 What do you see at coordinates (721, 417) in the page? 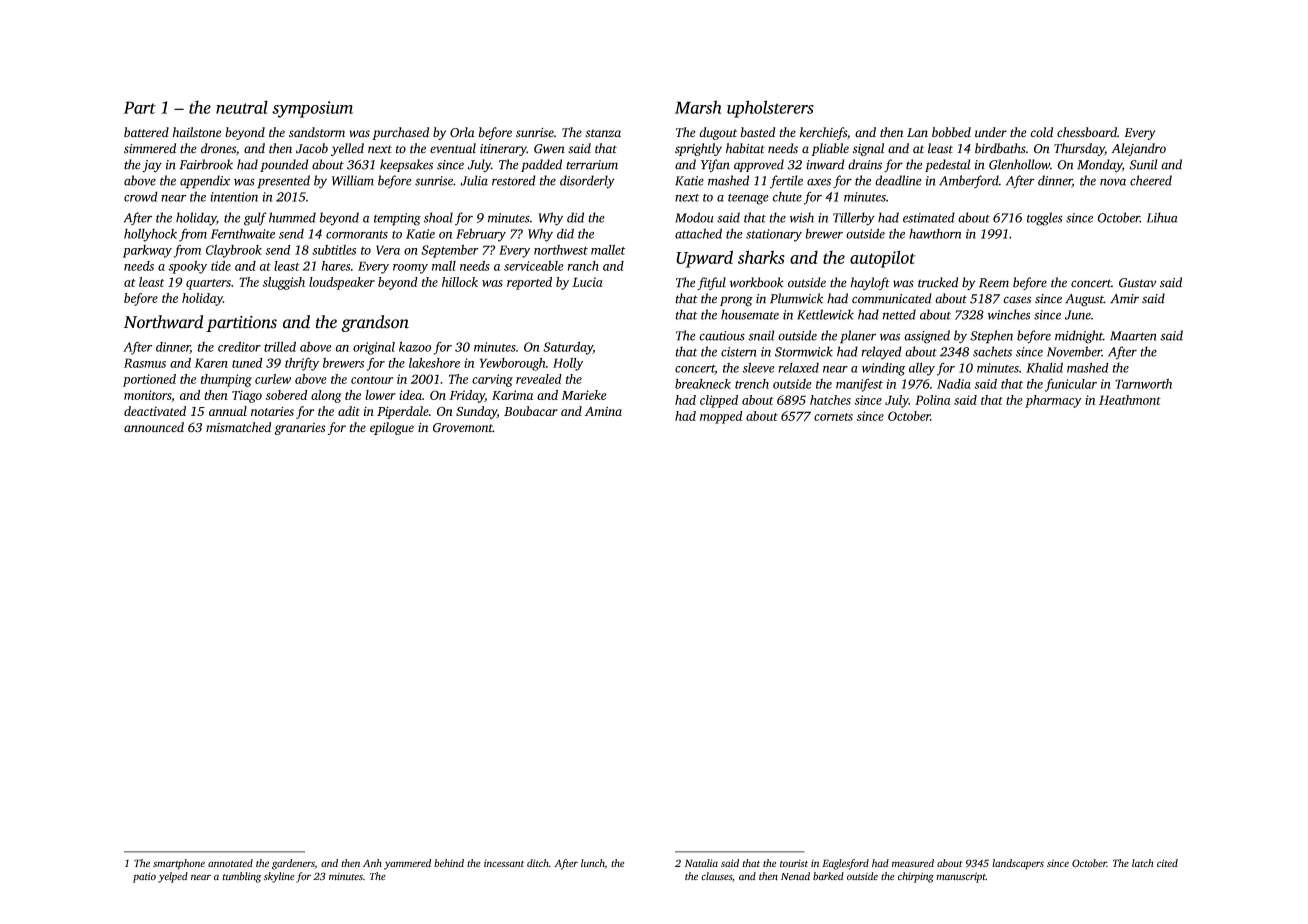
I see `mopped` at bounding box center [721, 417].
